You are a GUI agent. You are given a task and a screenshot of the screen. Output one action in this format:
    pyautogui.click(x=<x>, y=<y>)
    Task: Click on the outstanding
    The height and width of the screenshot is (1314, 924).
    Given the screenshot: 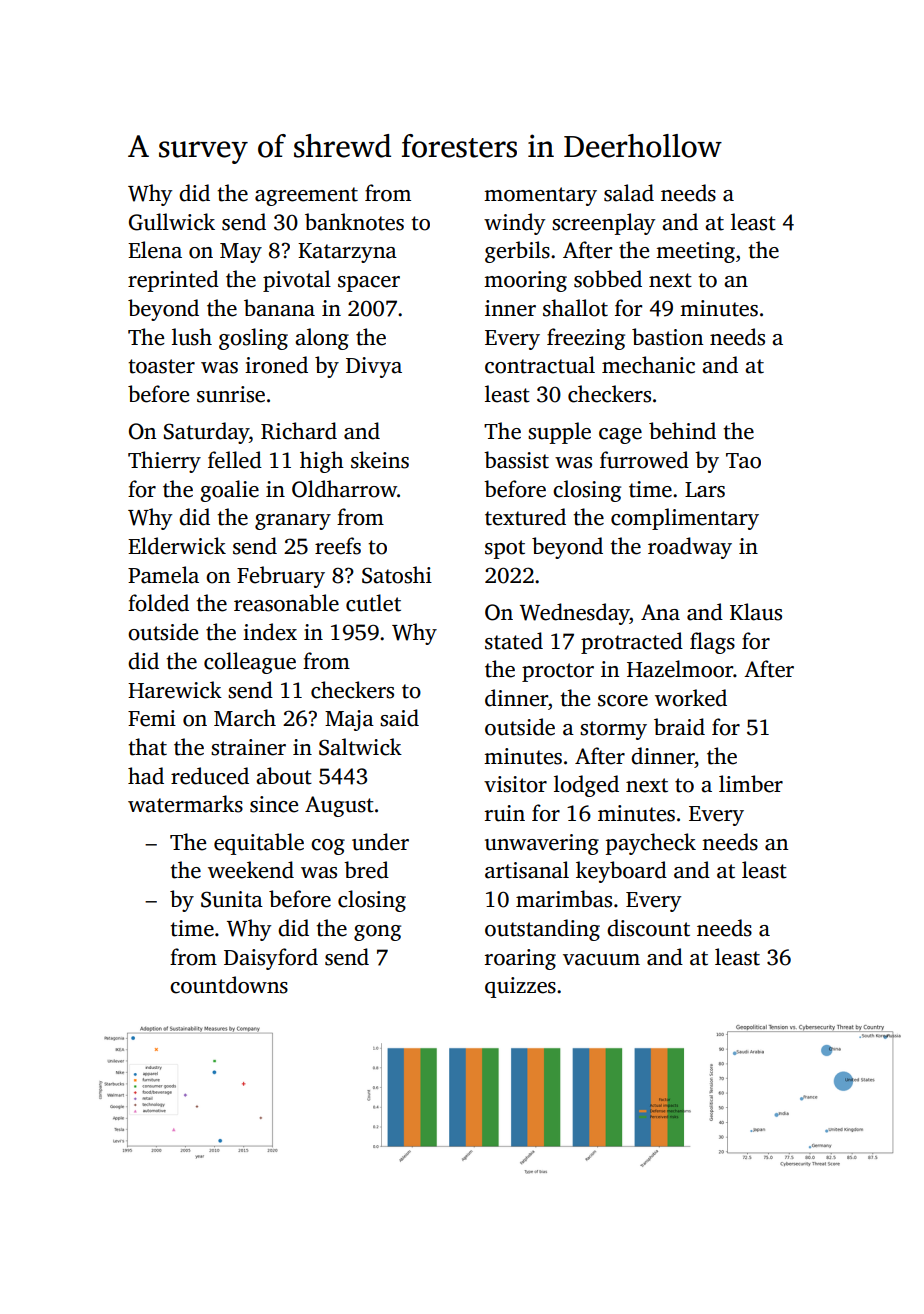 What is the action you would take?
    pyautogui.click(x=542, y=930)
